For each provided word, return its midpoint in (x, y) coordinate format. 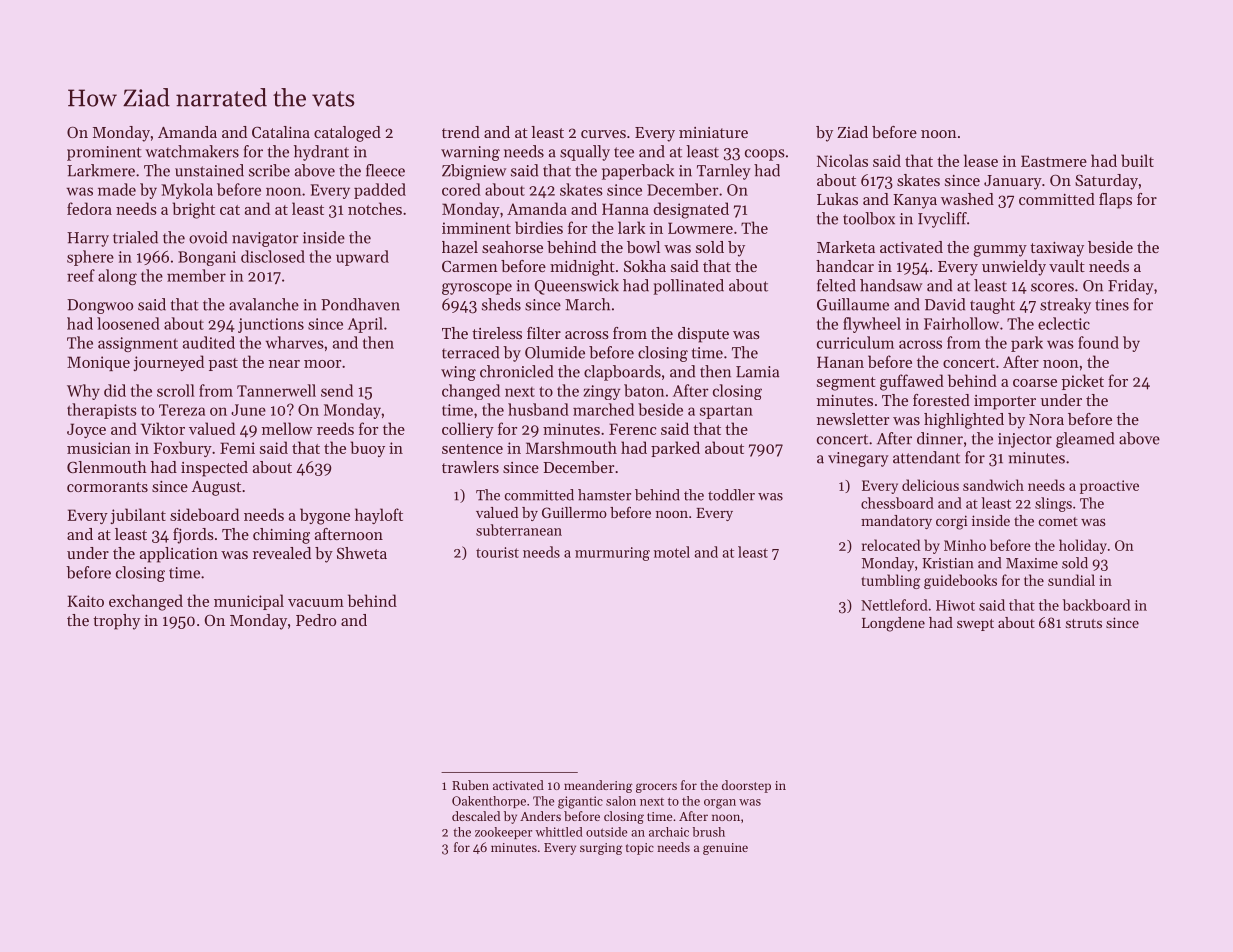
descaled (476, 816)
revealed (282, 553)
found (1098, 342)
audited (209, 342)
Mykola (187, 191)
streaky (1065, 306)
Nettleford (894, 605)
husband (538, 409)
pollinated (688, 287)
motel (672, 552)
